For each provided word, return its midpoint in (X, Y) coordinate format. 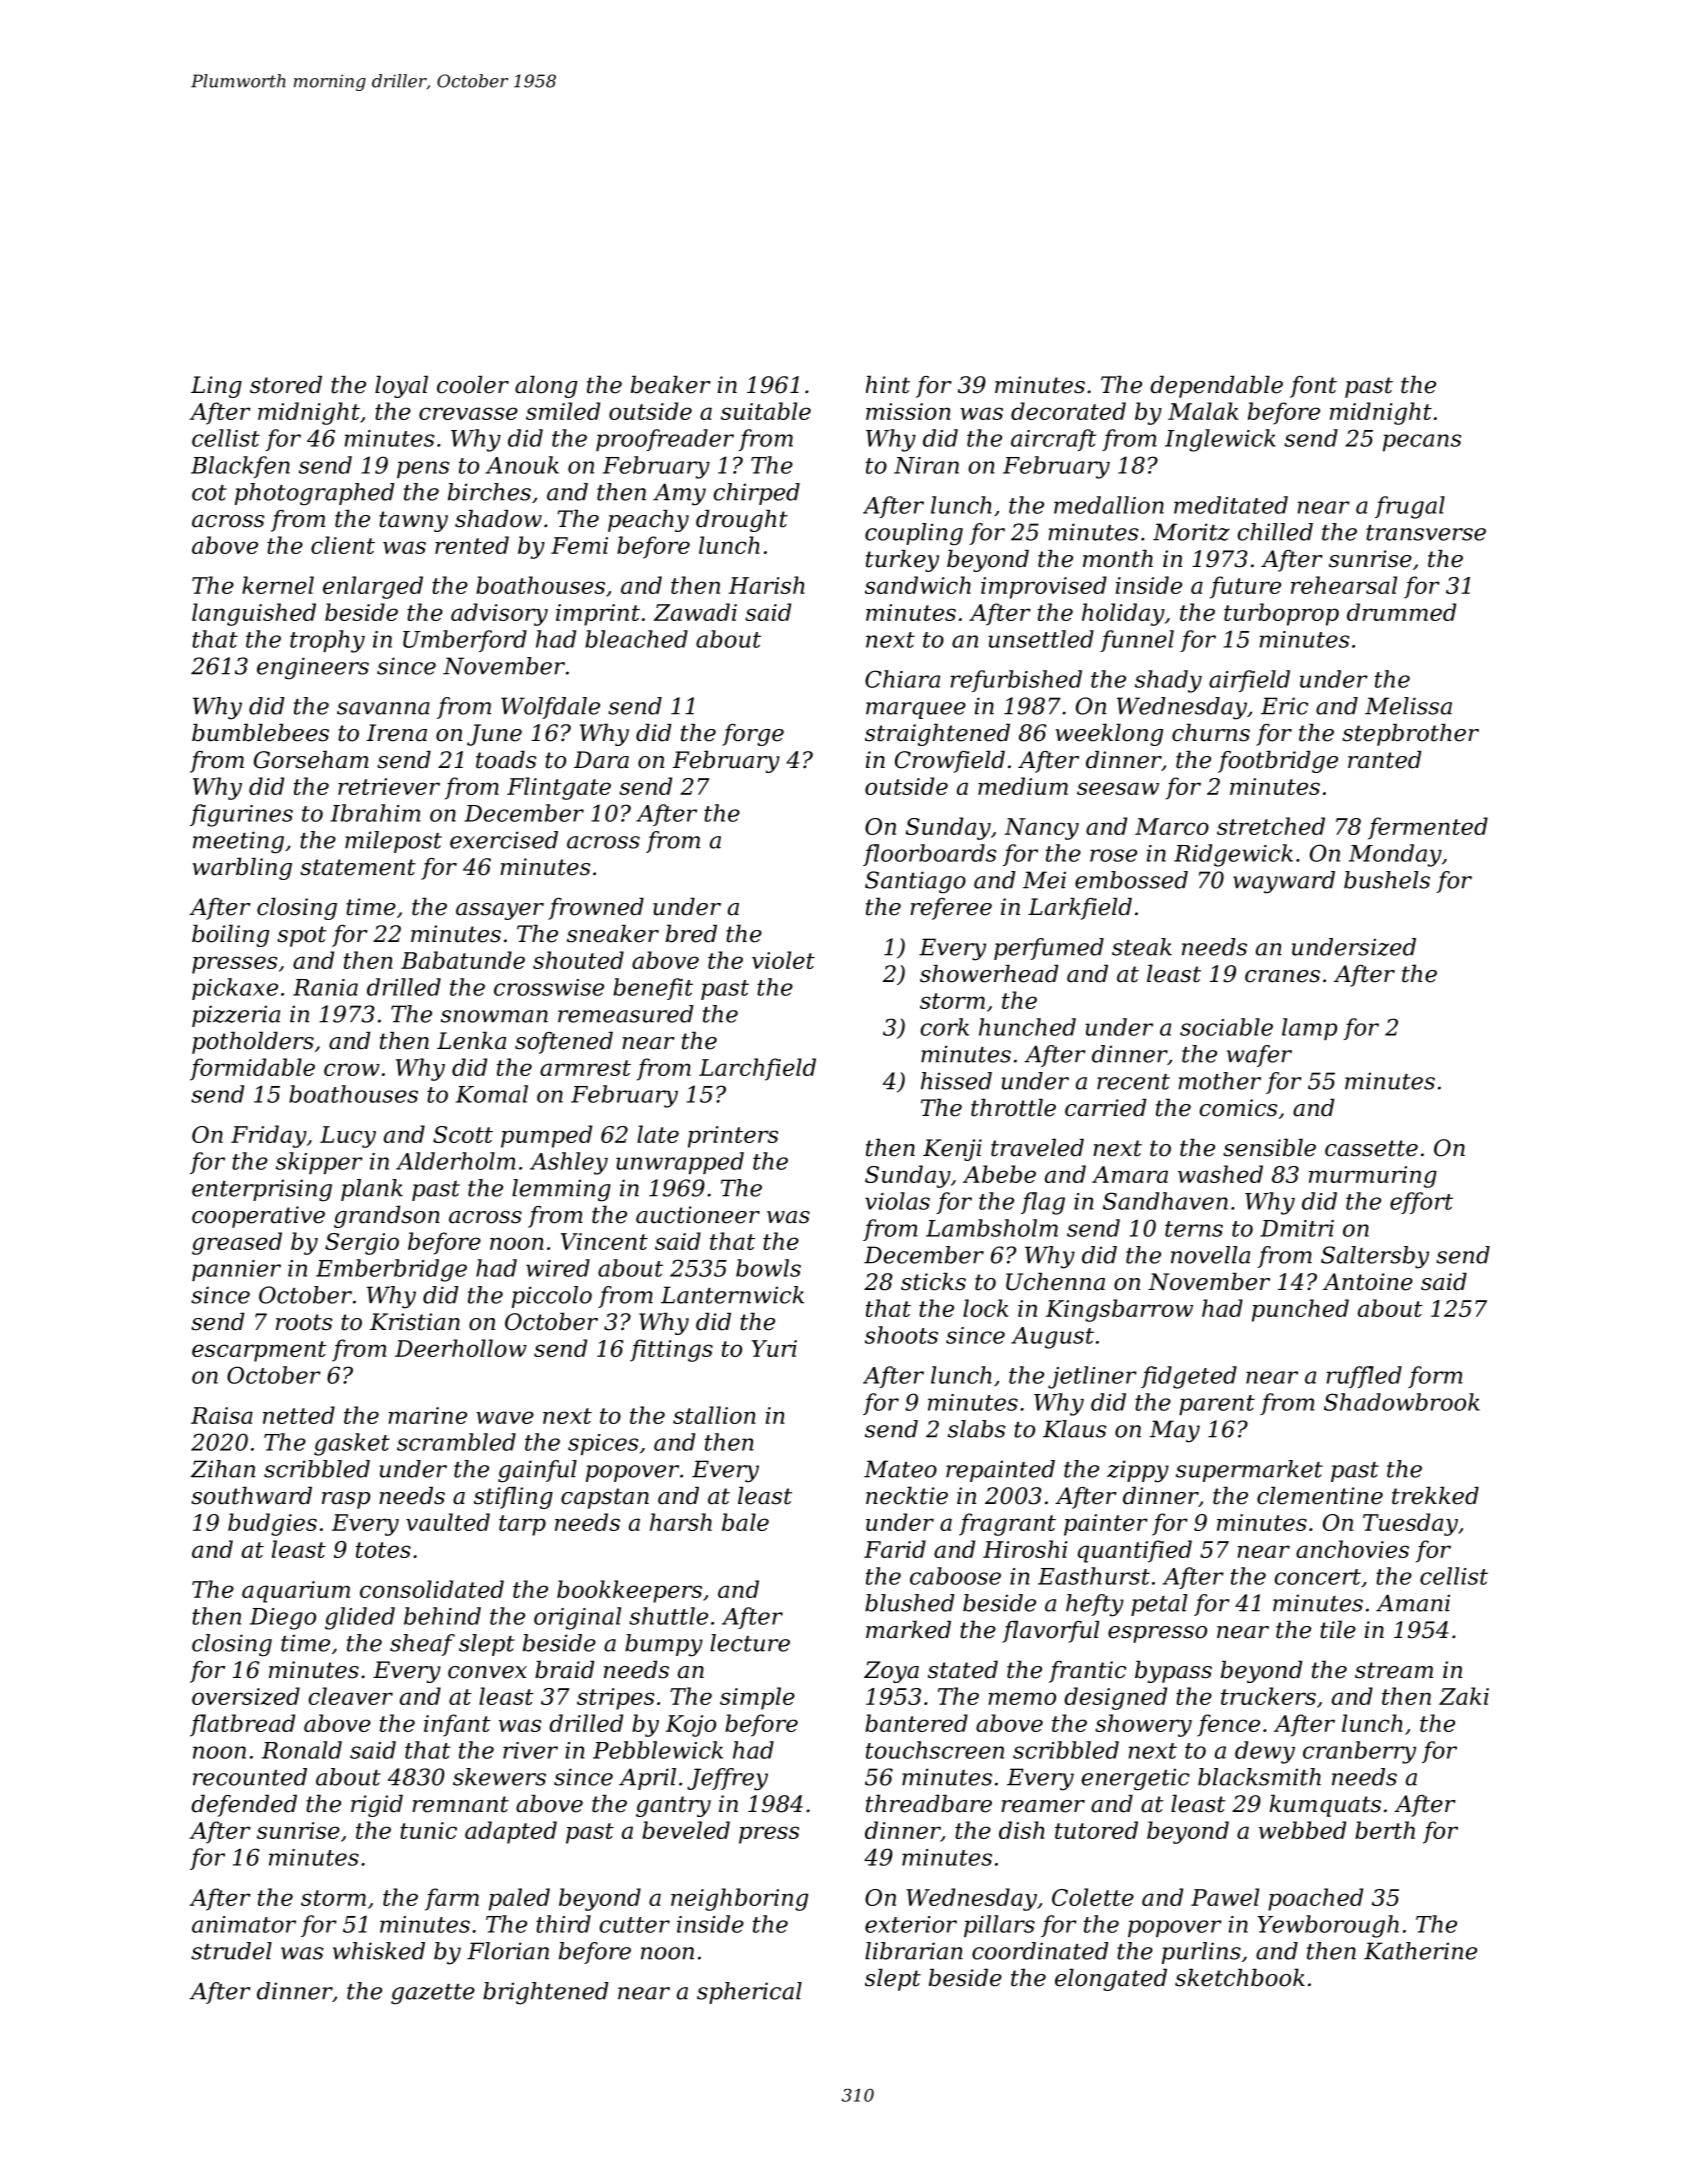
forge (753, 735)
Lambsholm (992, 1228)
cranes (1282, 976)
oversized (246, 1696)
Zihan (223, 1469)
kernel (278, 585)
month (1118, 559)
